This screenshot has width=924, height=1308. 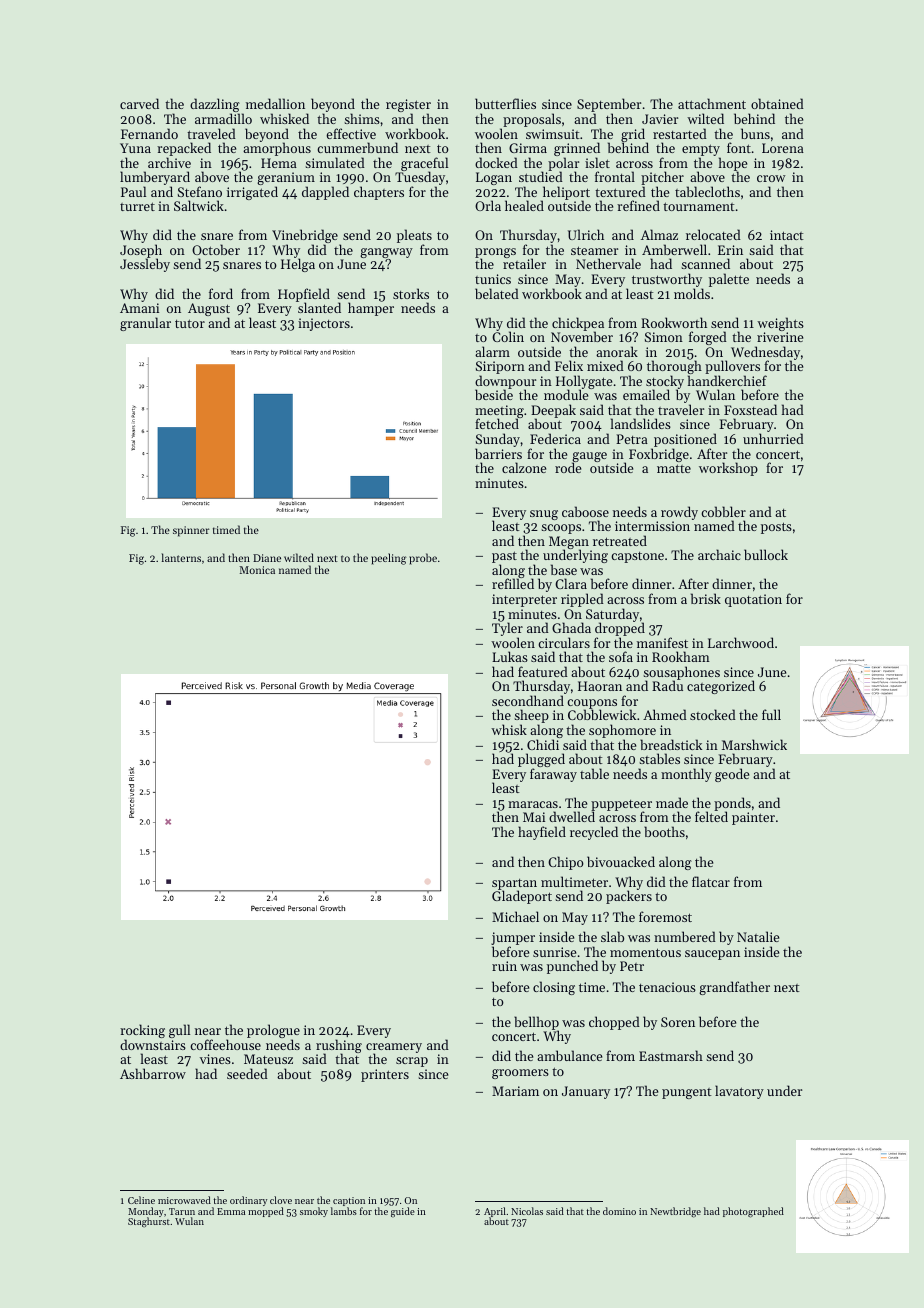 I want to click on Diane, so click(x=267, y=558).
